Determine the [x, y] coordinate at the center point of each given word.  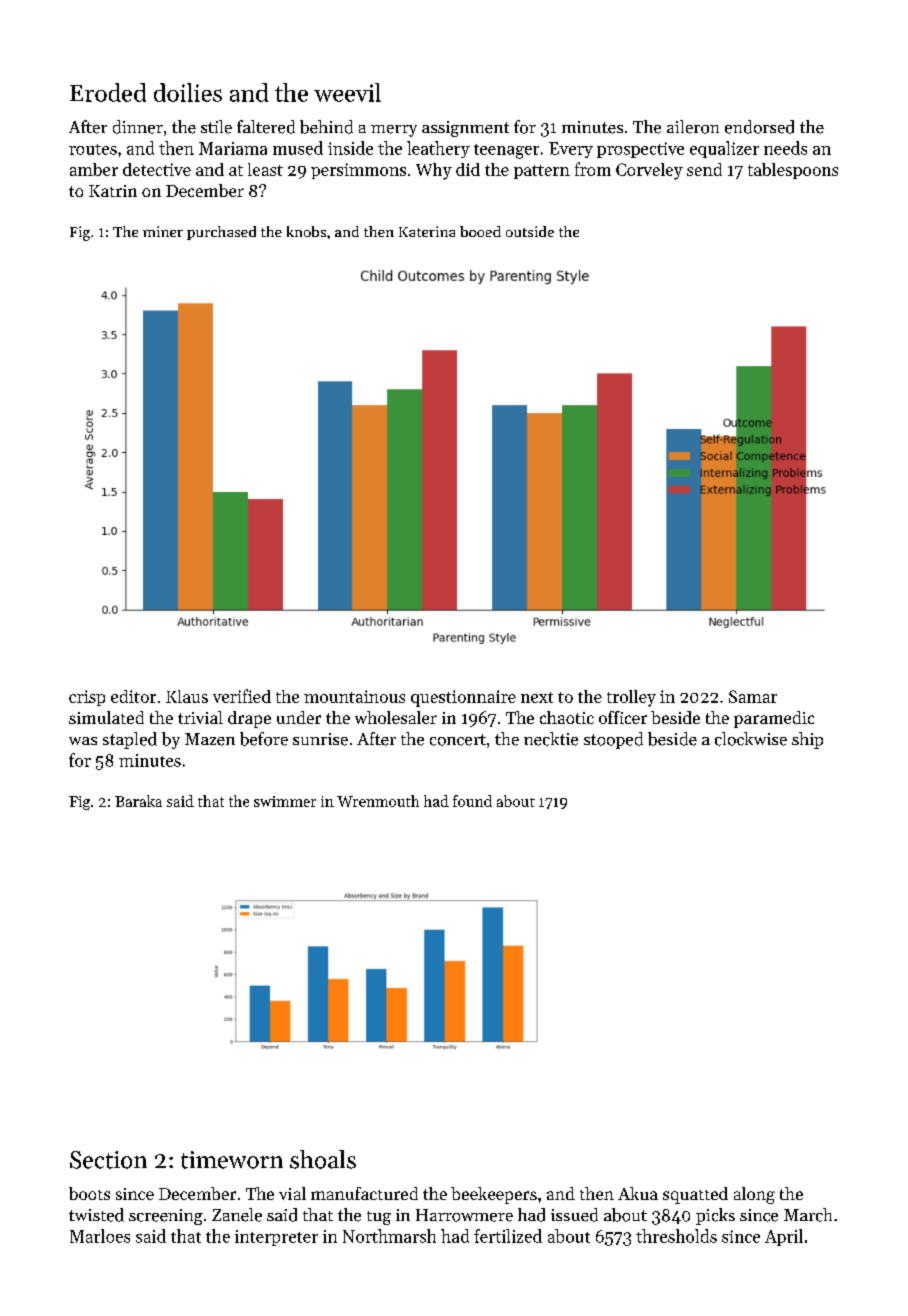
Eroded [108, 92]
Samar [753, 696]
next [537, 697]
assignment [465, 129]
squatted [695, 1195]
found [472, 801]
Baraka [138, 801]
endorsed [759, 127]
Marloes [100, 1236]
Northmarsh [389, 1236]
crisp [87, 698]
